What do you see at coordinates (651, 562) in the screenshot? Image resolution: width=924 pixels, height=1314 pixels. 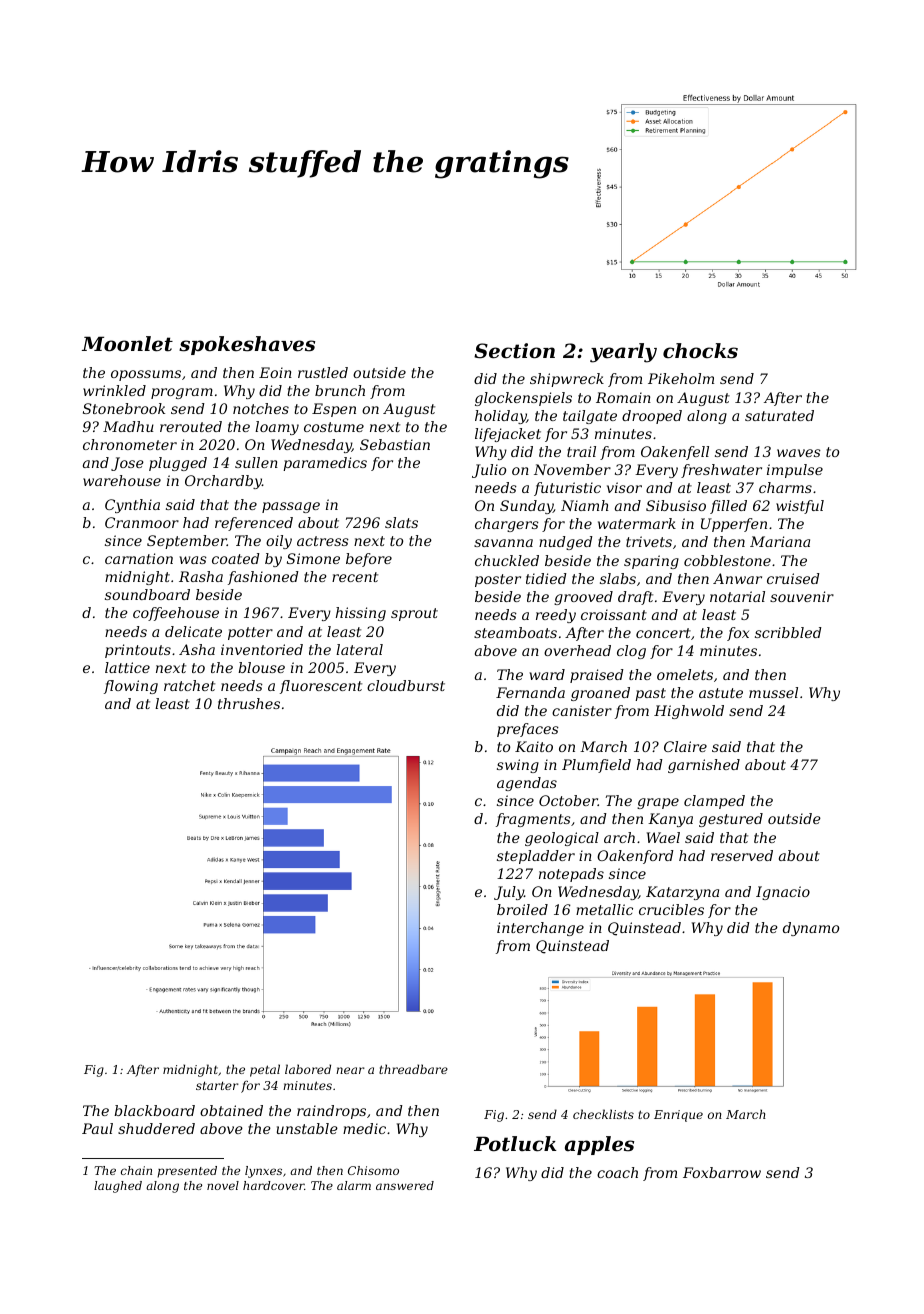 I see `sparing` at bounding box center [651, 562].
